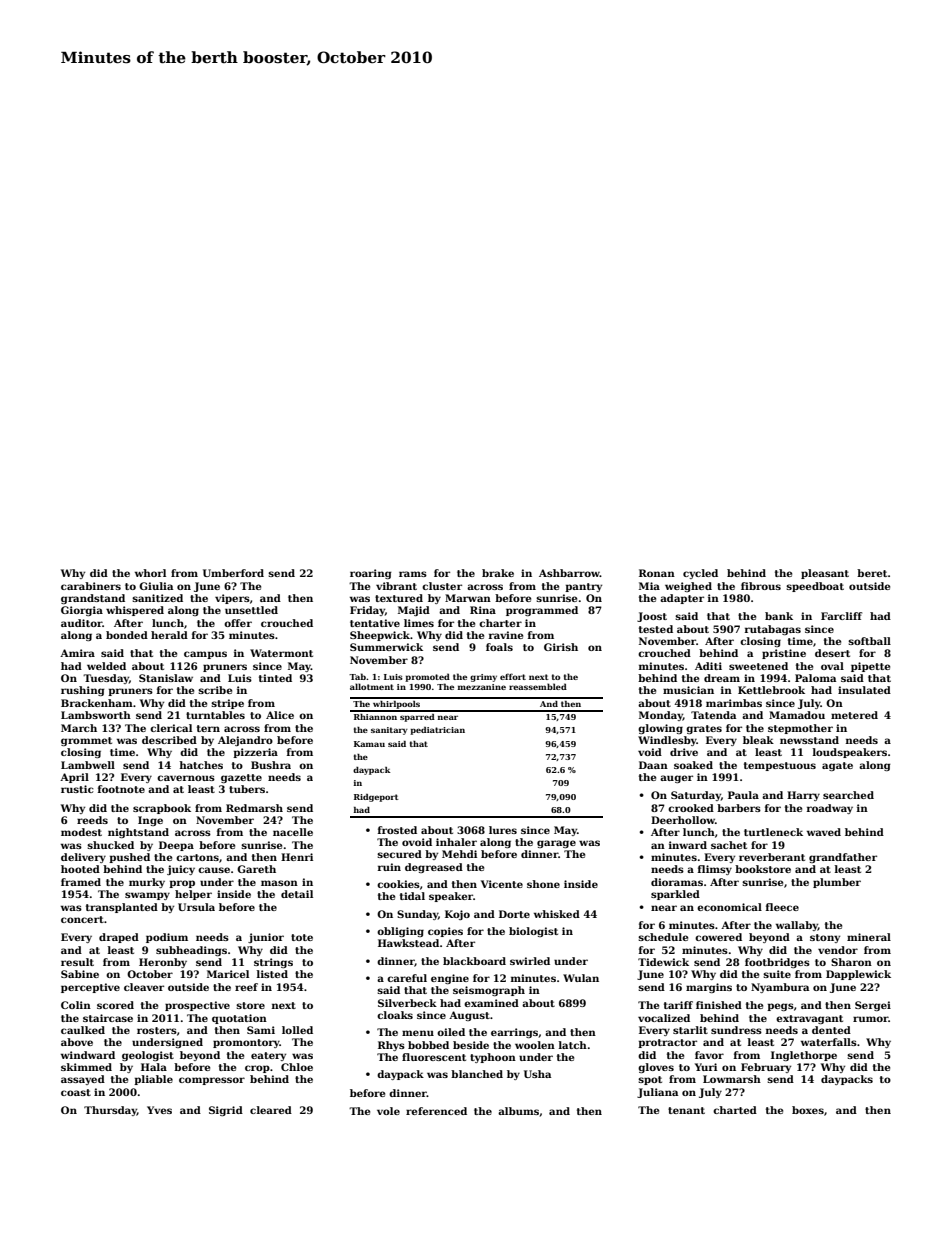 The width and height of the document is (952, 1233). What do you see at coordinates (656, 1068) in the document?
I see `gloves` at bounding box center [656, 1068].
